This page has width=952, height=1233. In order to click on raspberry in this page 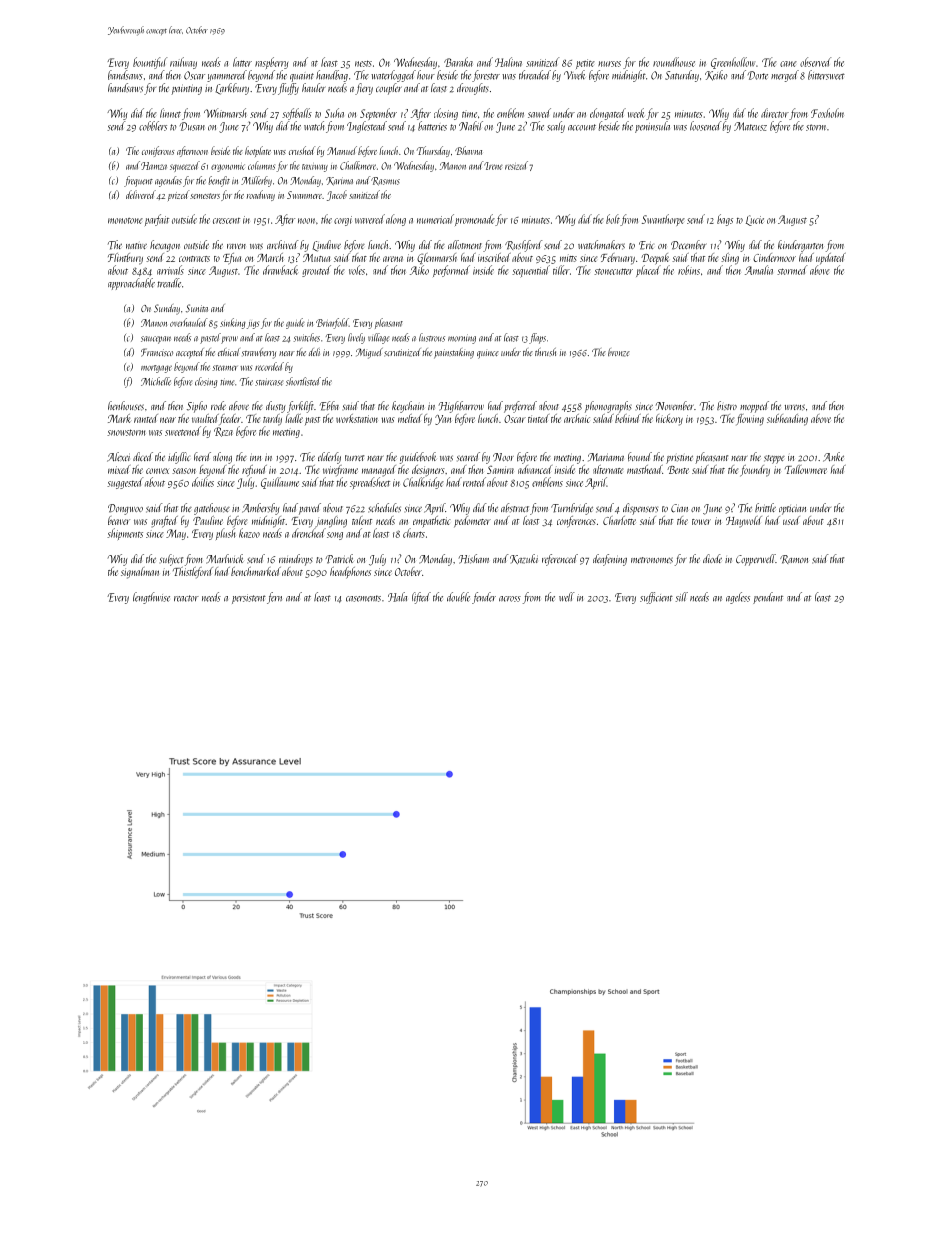, I will do `click(271, 63)`.
